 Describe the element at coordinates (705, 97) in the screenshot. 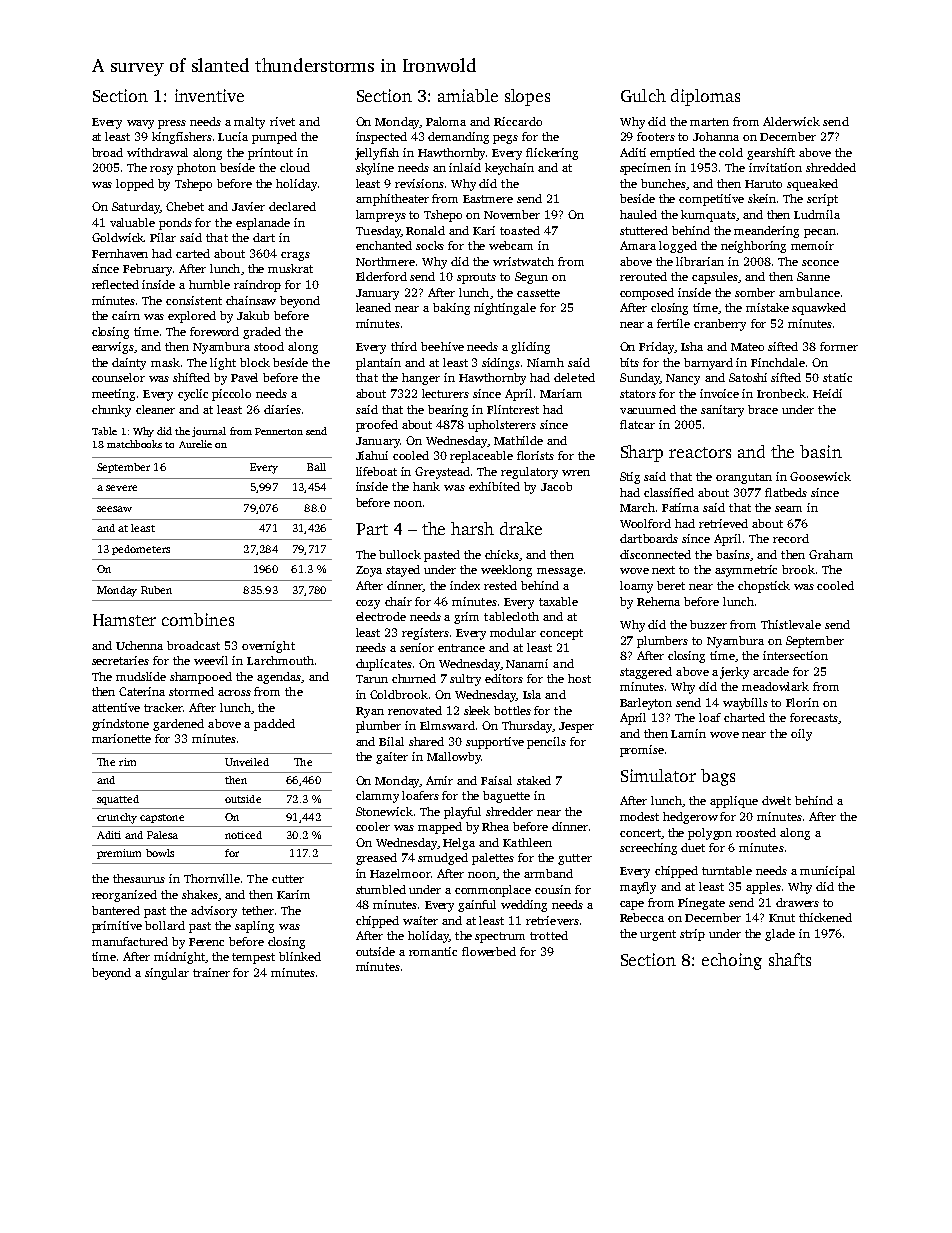

I see `diplomas` at that location.
